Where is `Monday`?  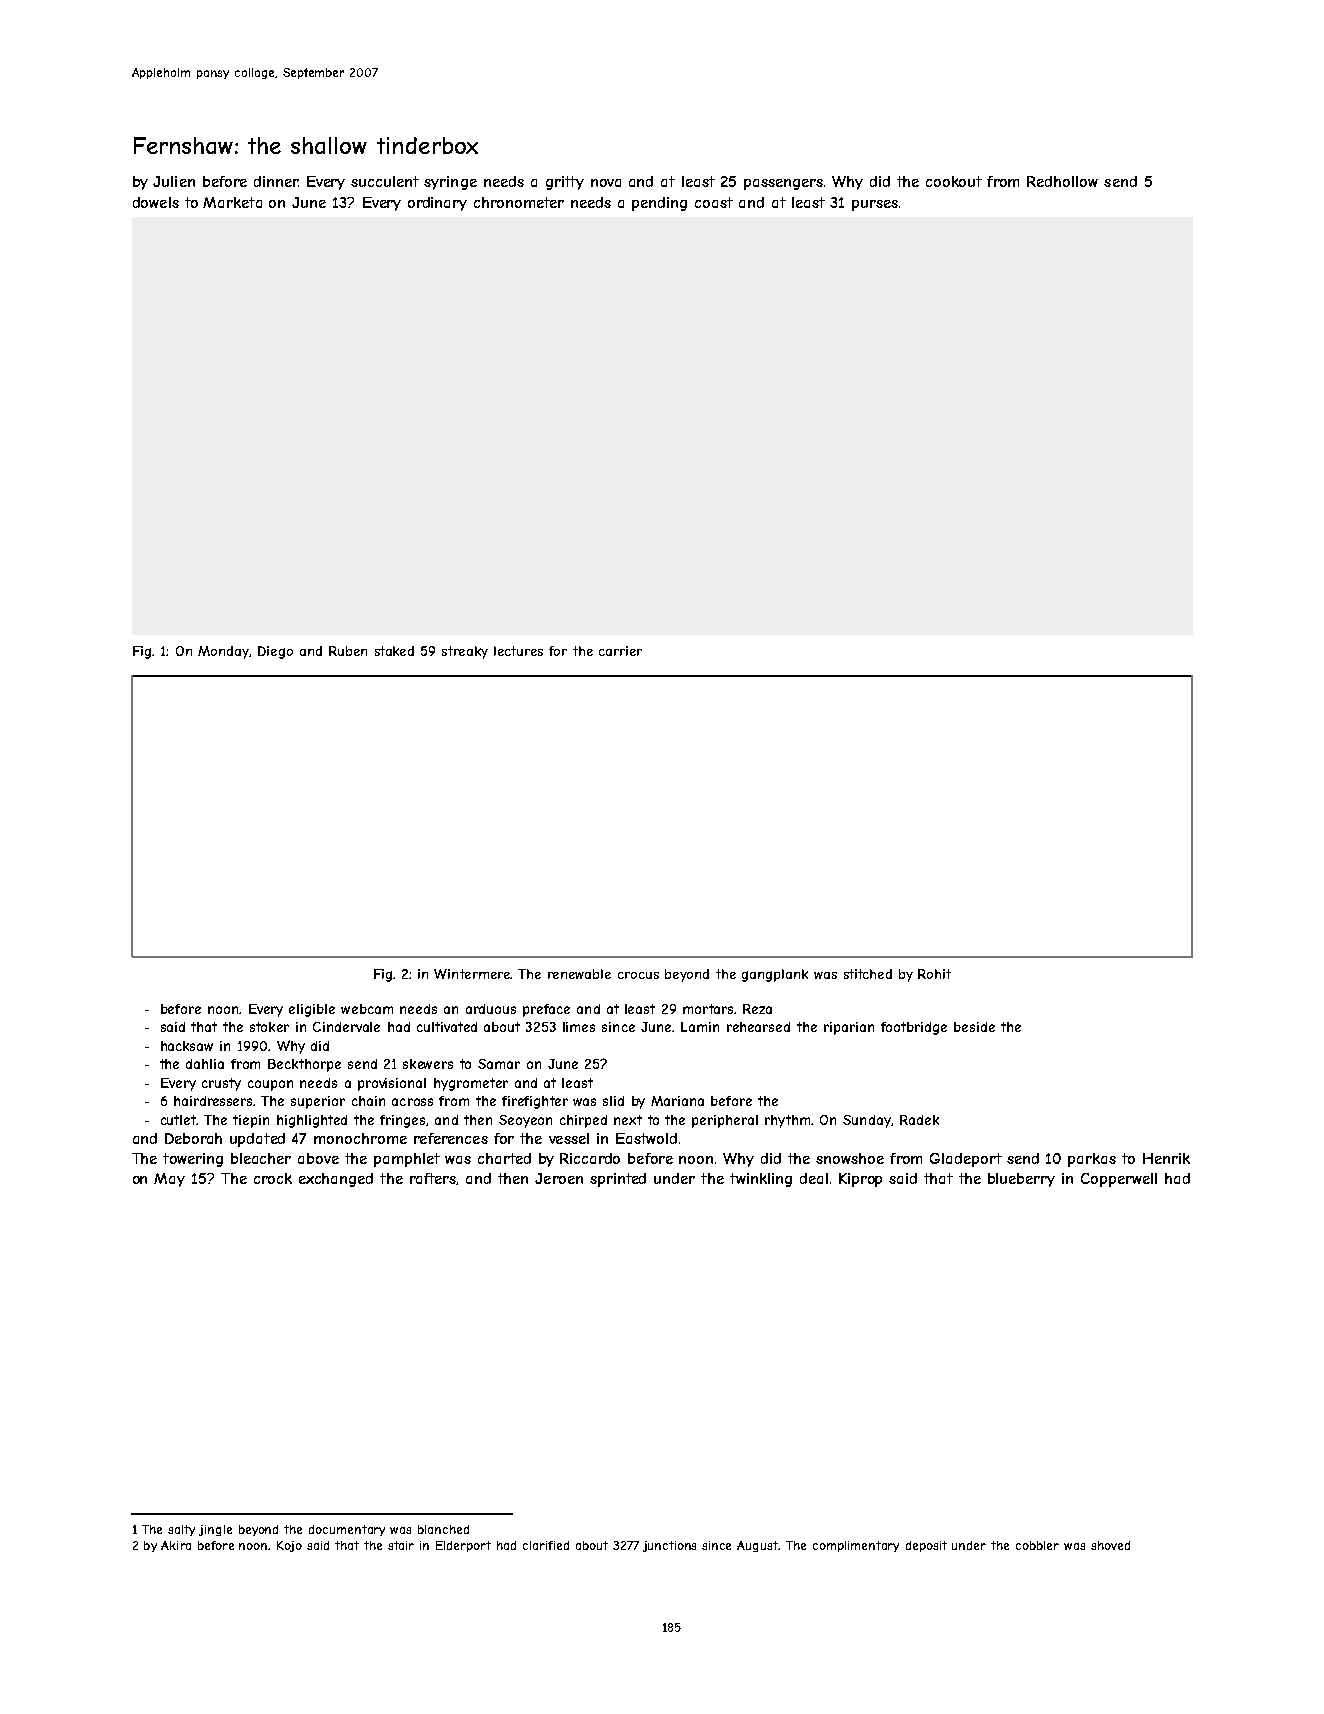
Monday is located at coordinates (223, 652).
